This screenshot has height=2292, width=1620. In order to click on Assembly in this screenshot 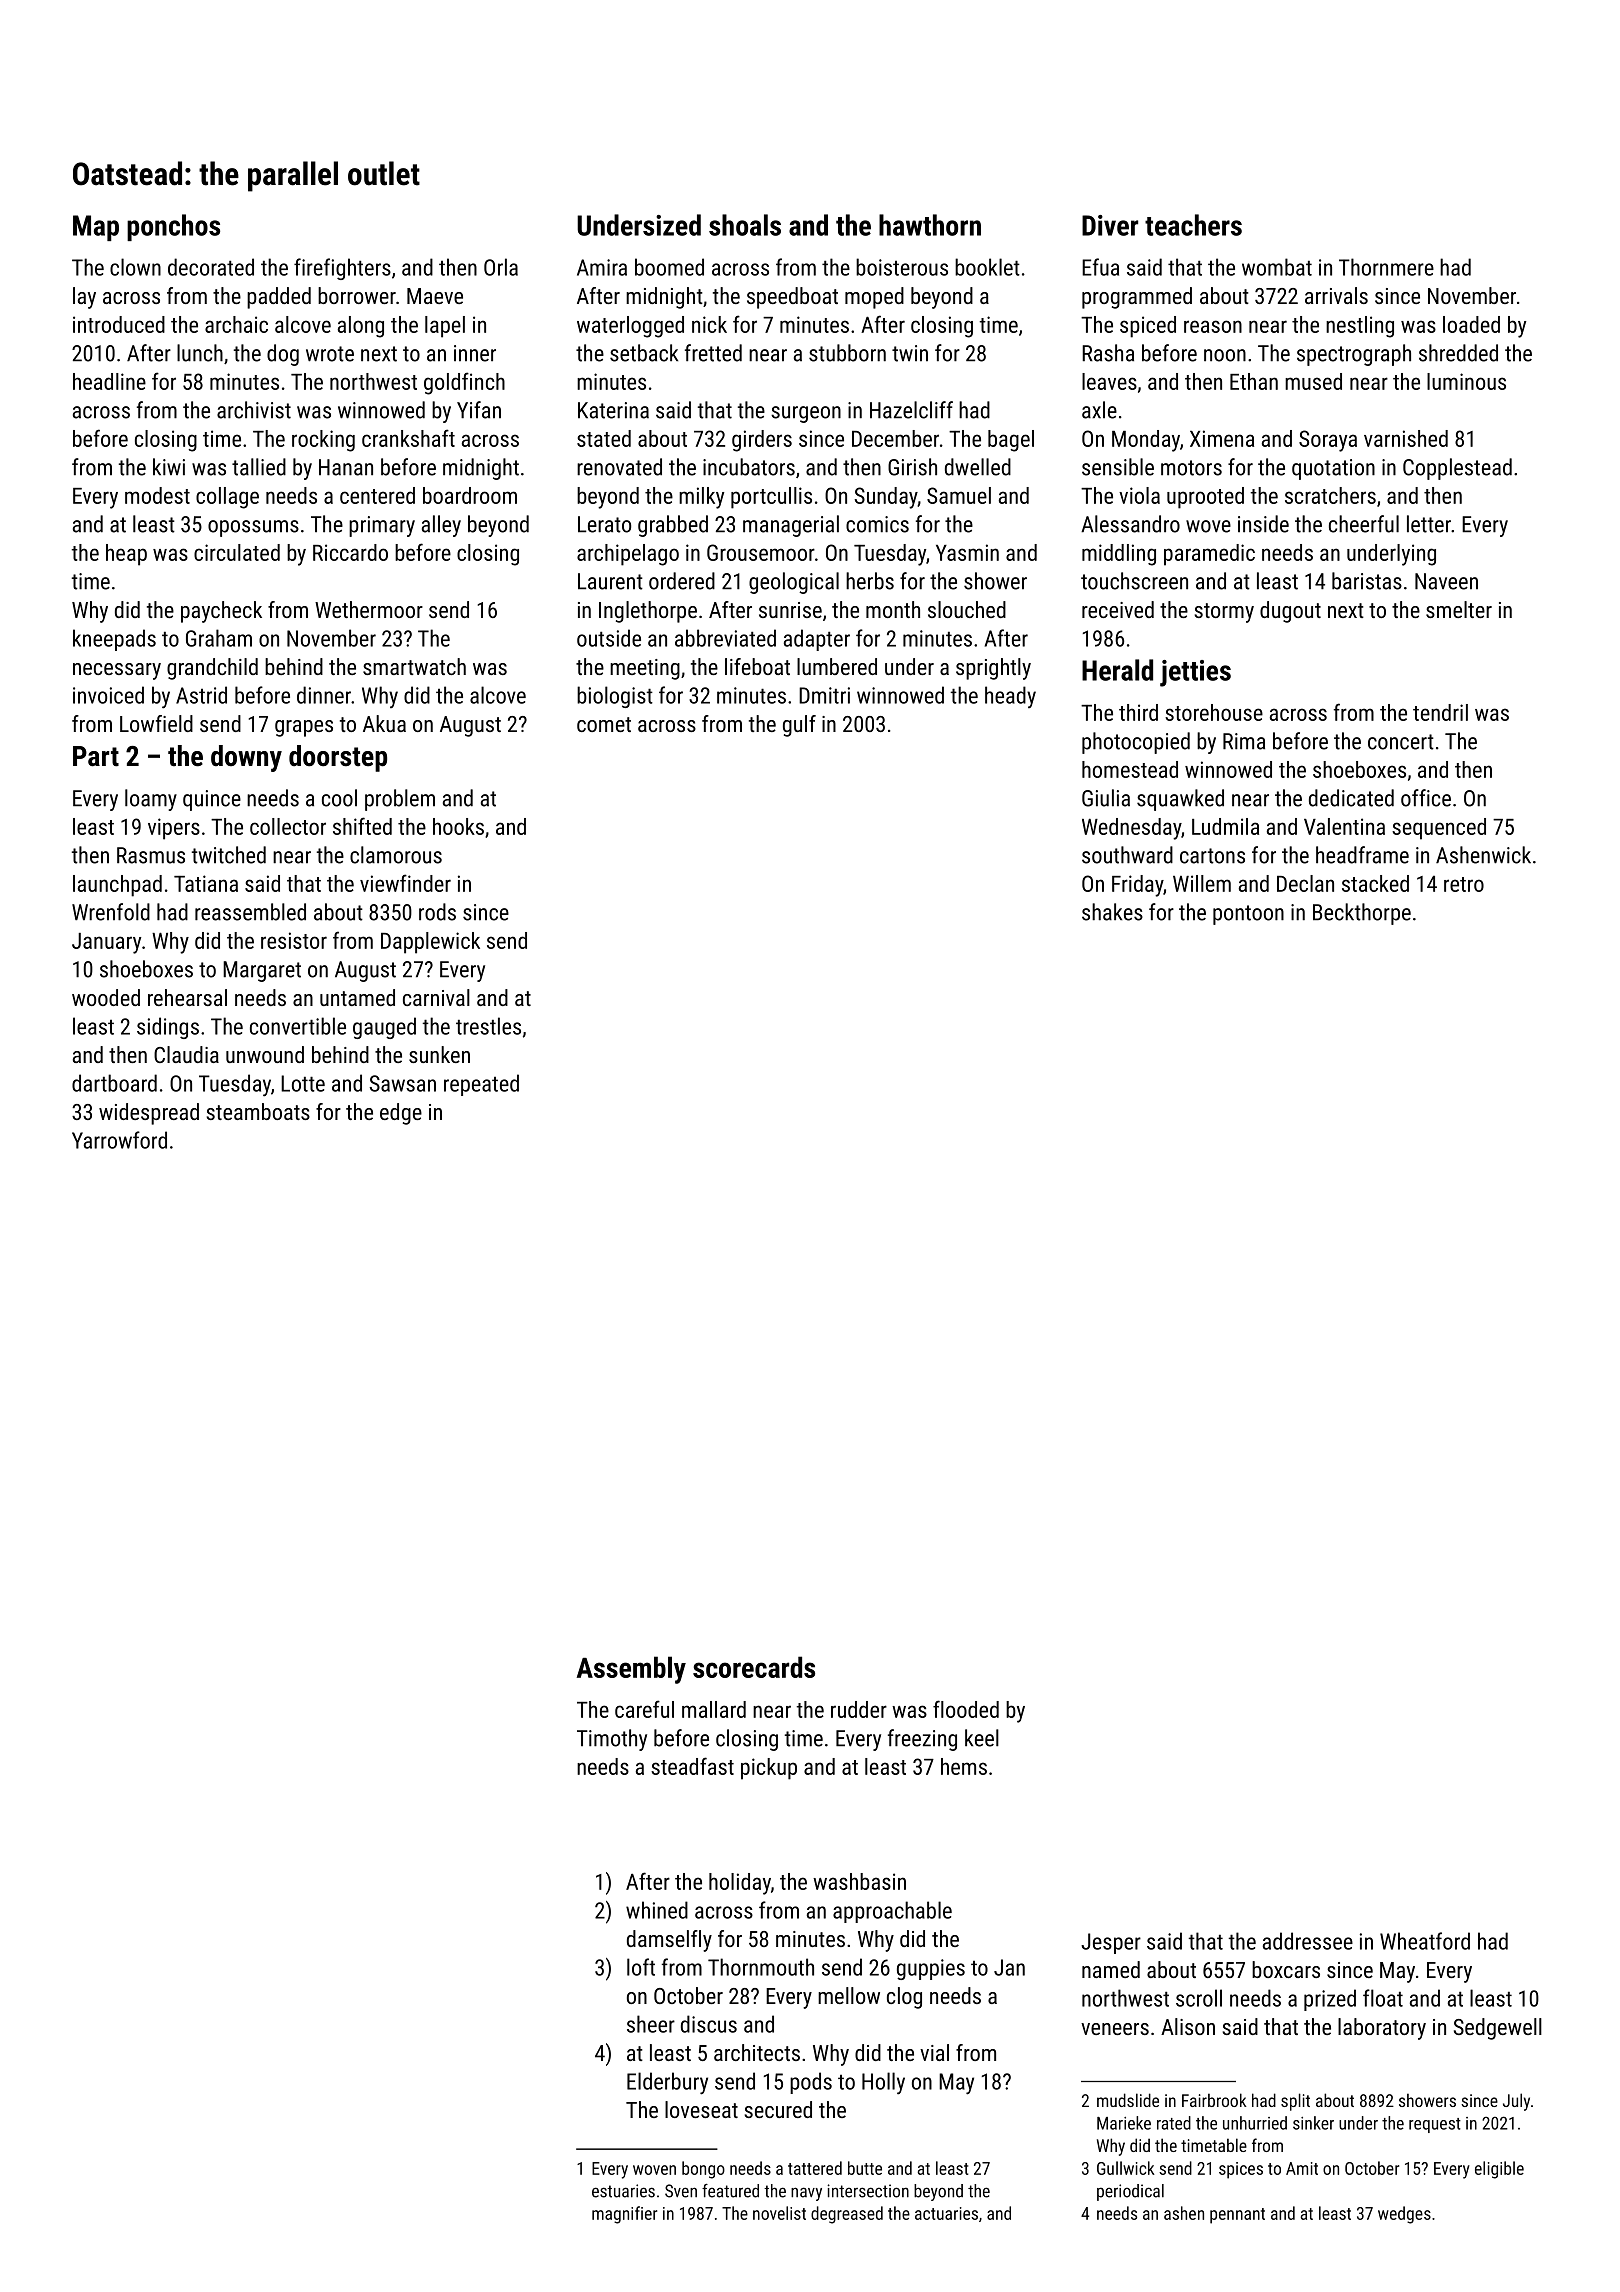, I will do `click(631, 1670)`.
